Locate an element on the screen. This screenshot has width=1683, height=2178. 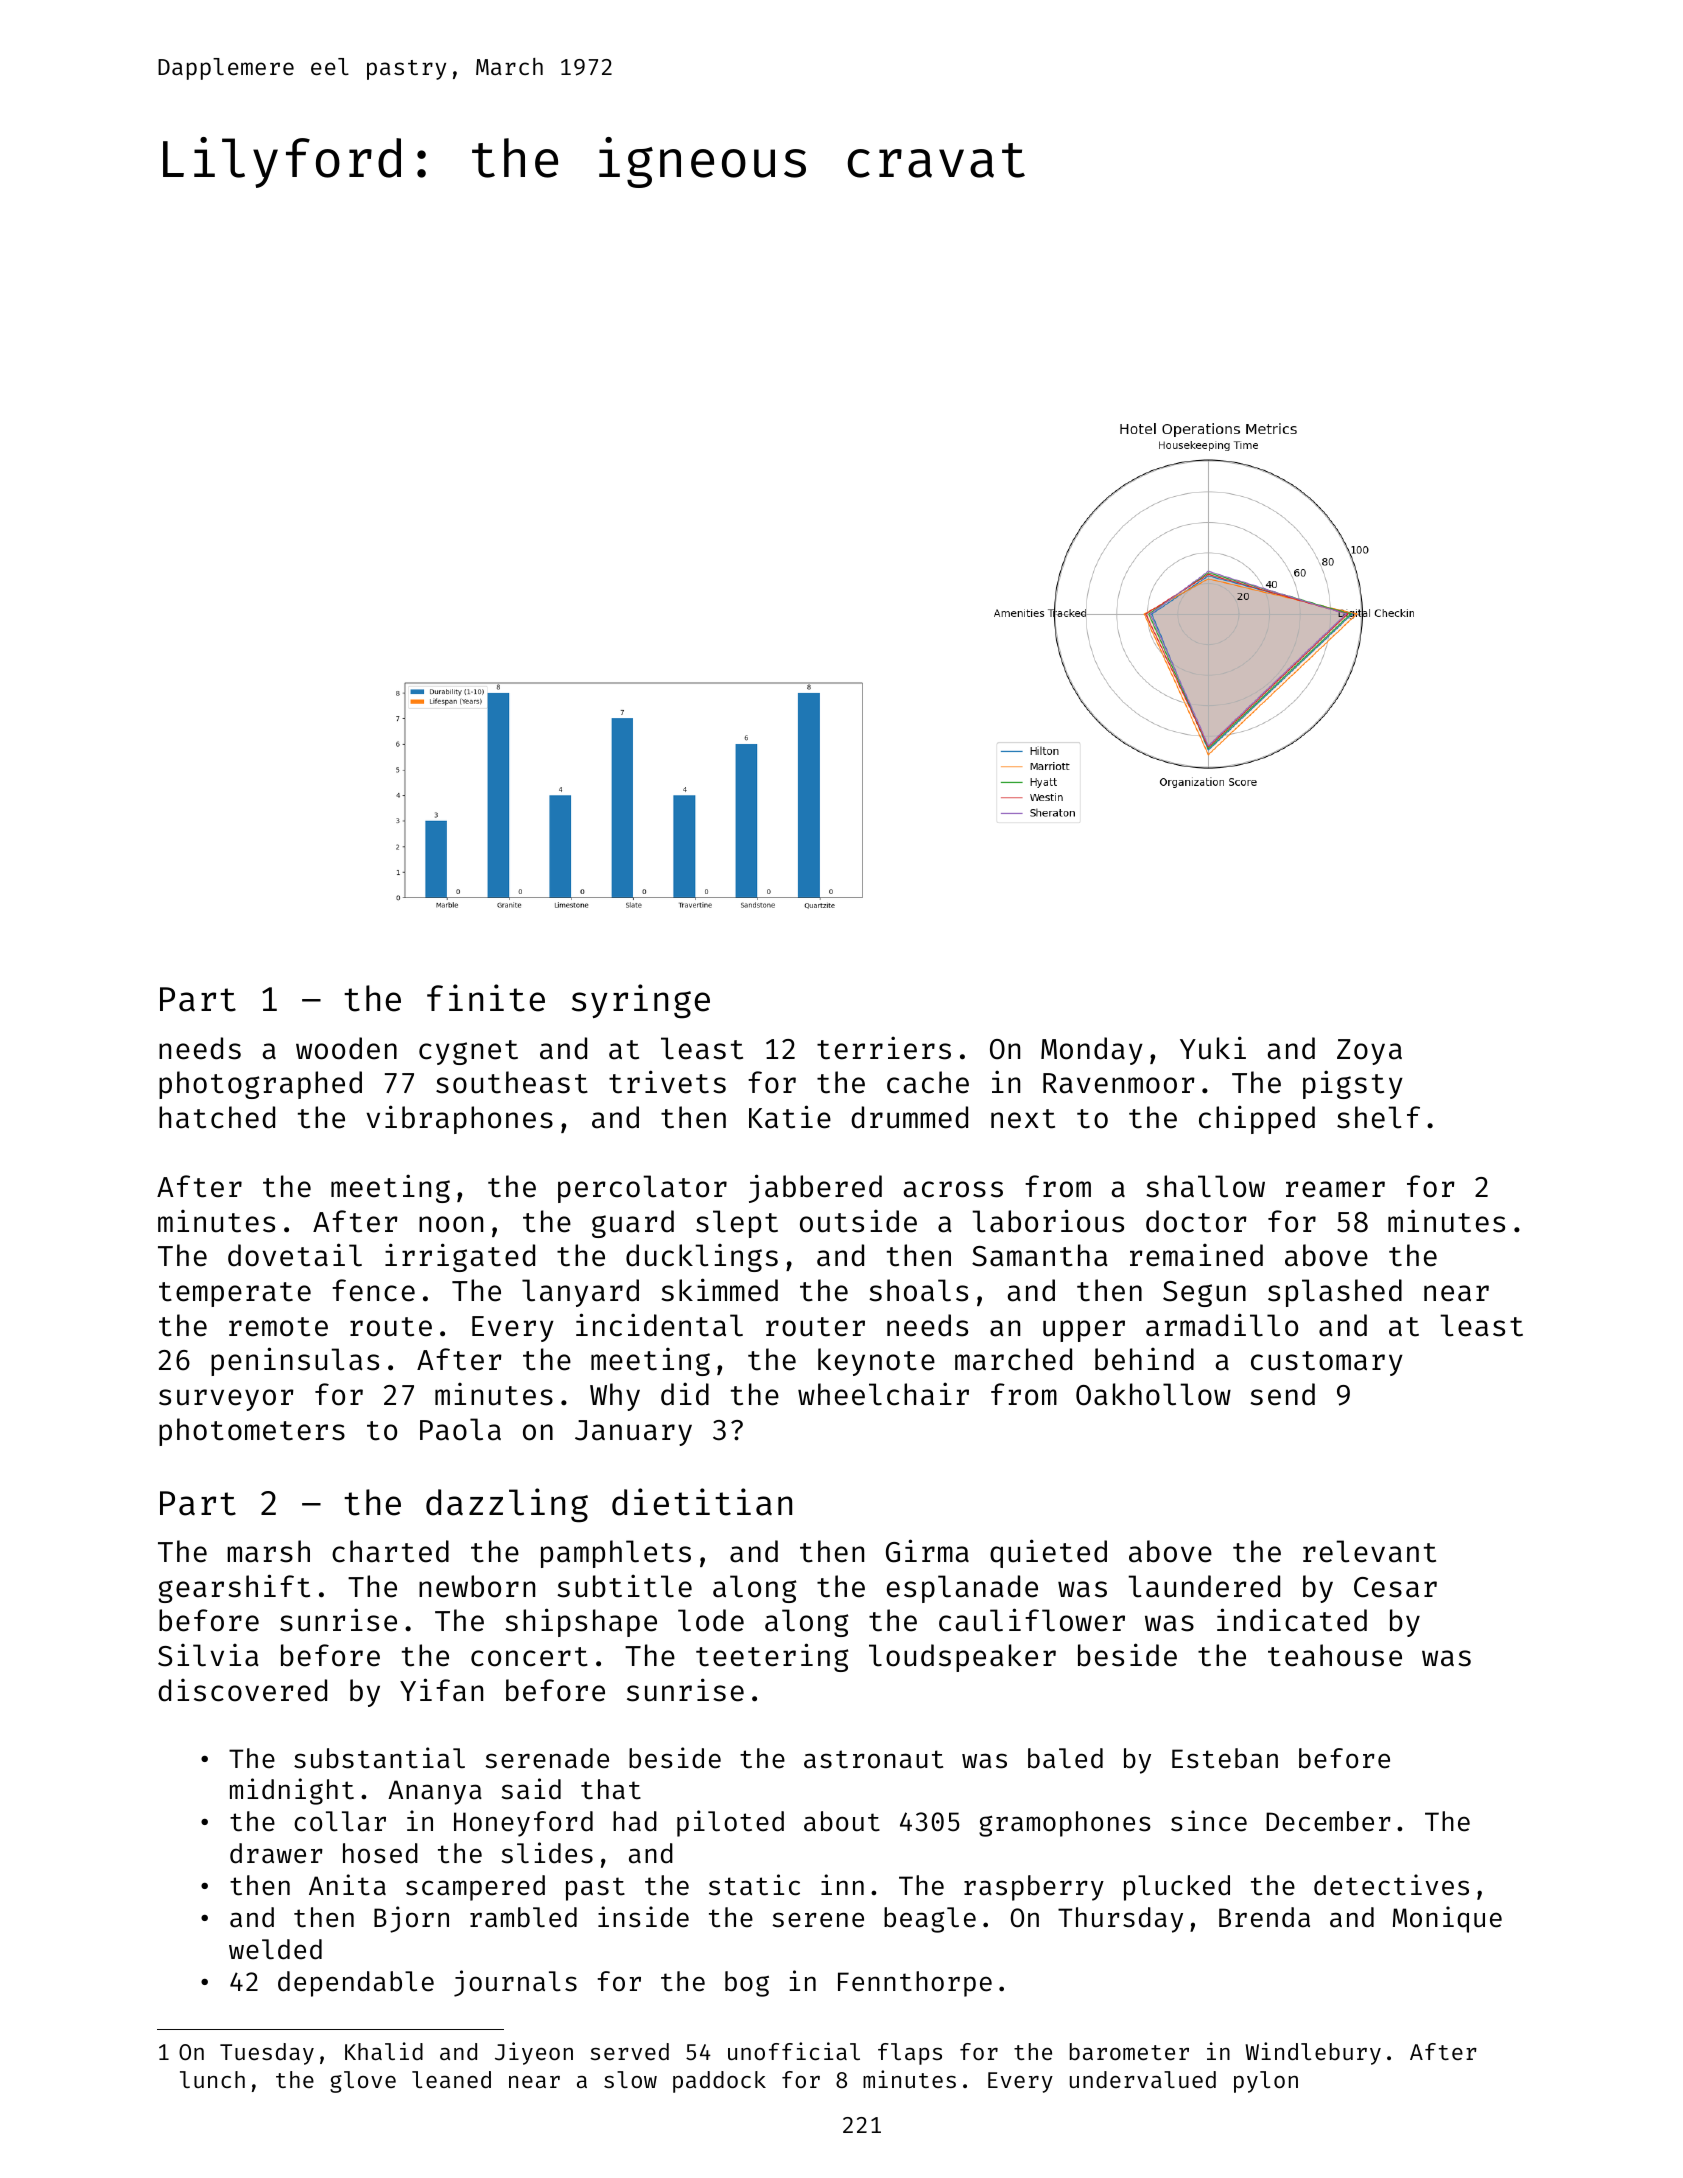
teahouse is located at coordinates (1335, 1655).
